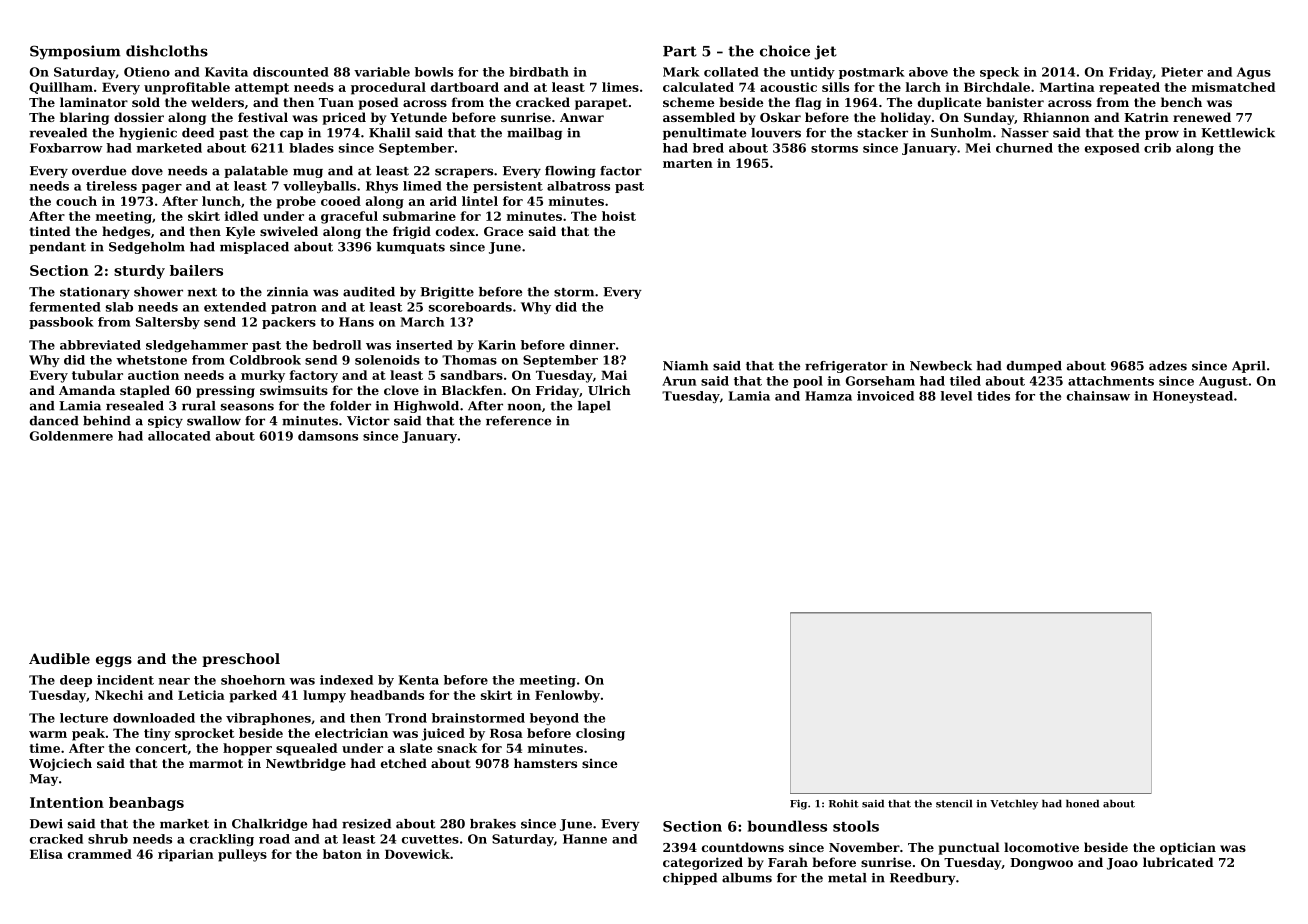 This screenshot has width=1308, height=924. I want to click on Intention, so click(67, 802).
